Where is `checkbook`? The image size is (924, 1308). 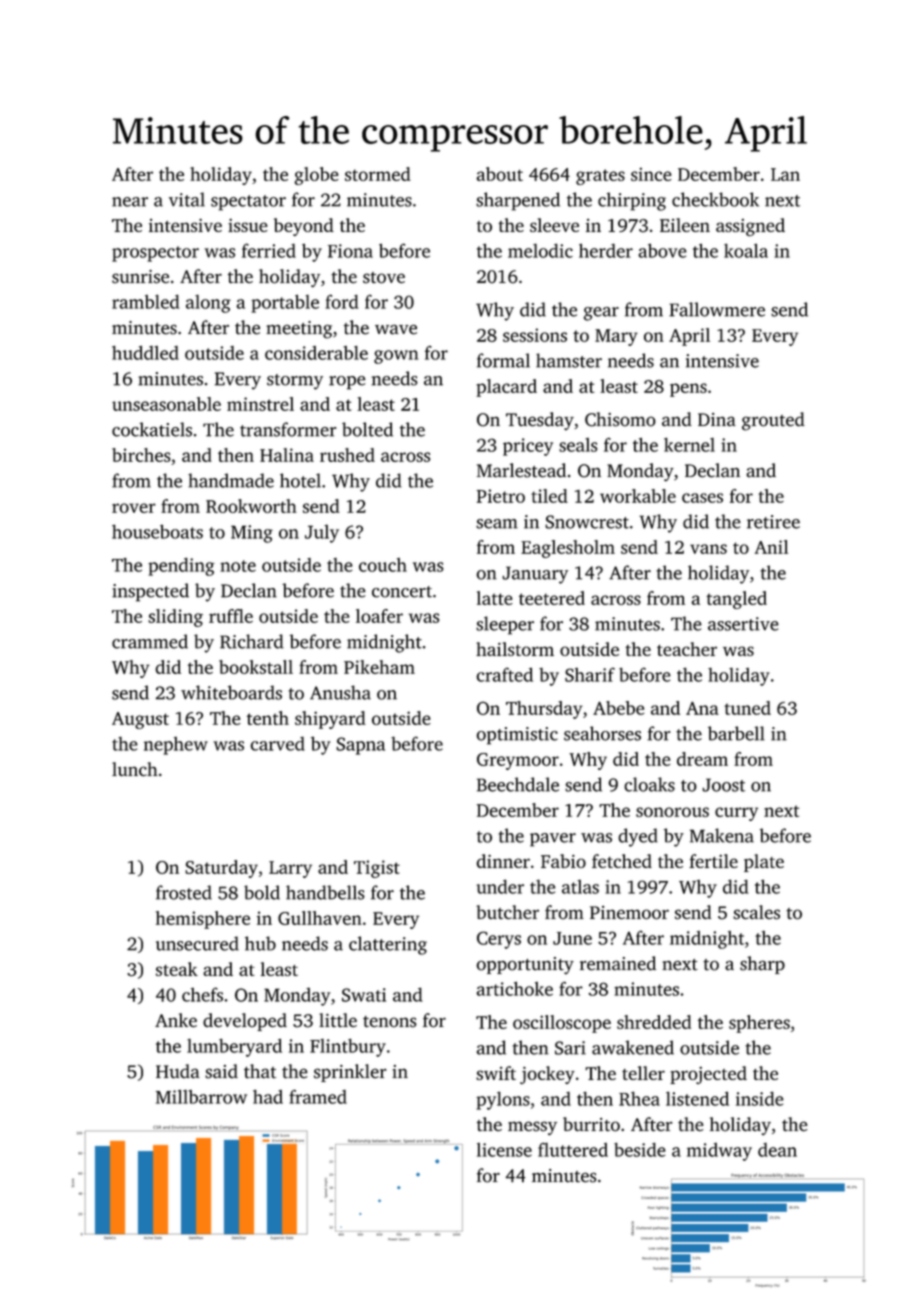
checkbook is located at coordinates (715, 199).
